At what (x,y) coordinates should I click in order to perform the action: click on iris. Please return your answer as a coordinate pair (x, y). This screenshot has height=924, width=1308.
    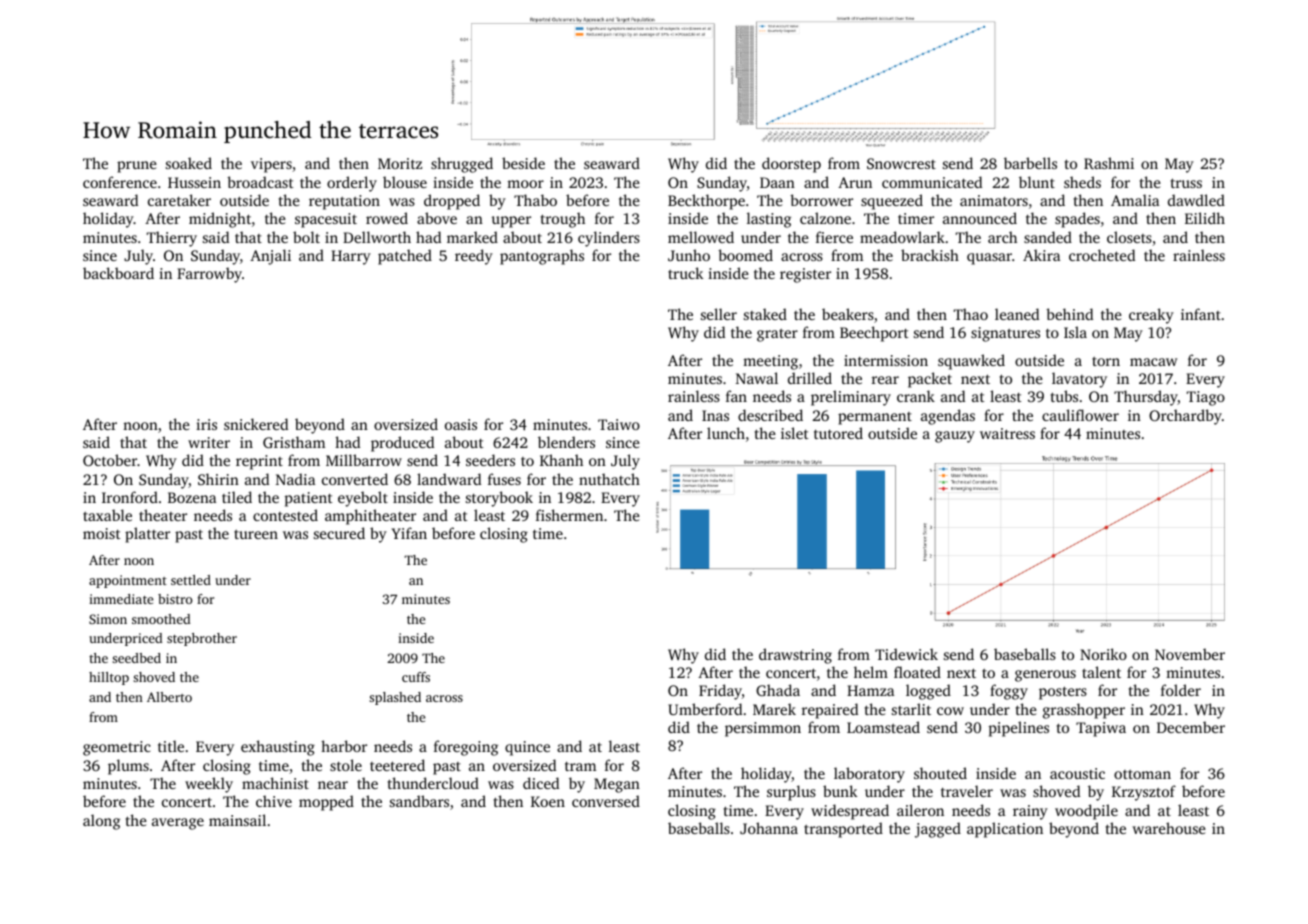
    Looking at the image, I should click on (206, 424).
